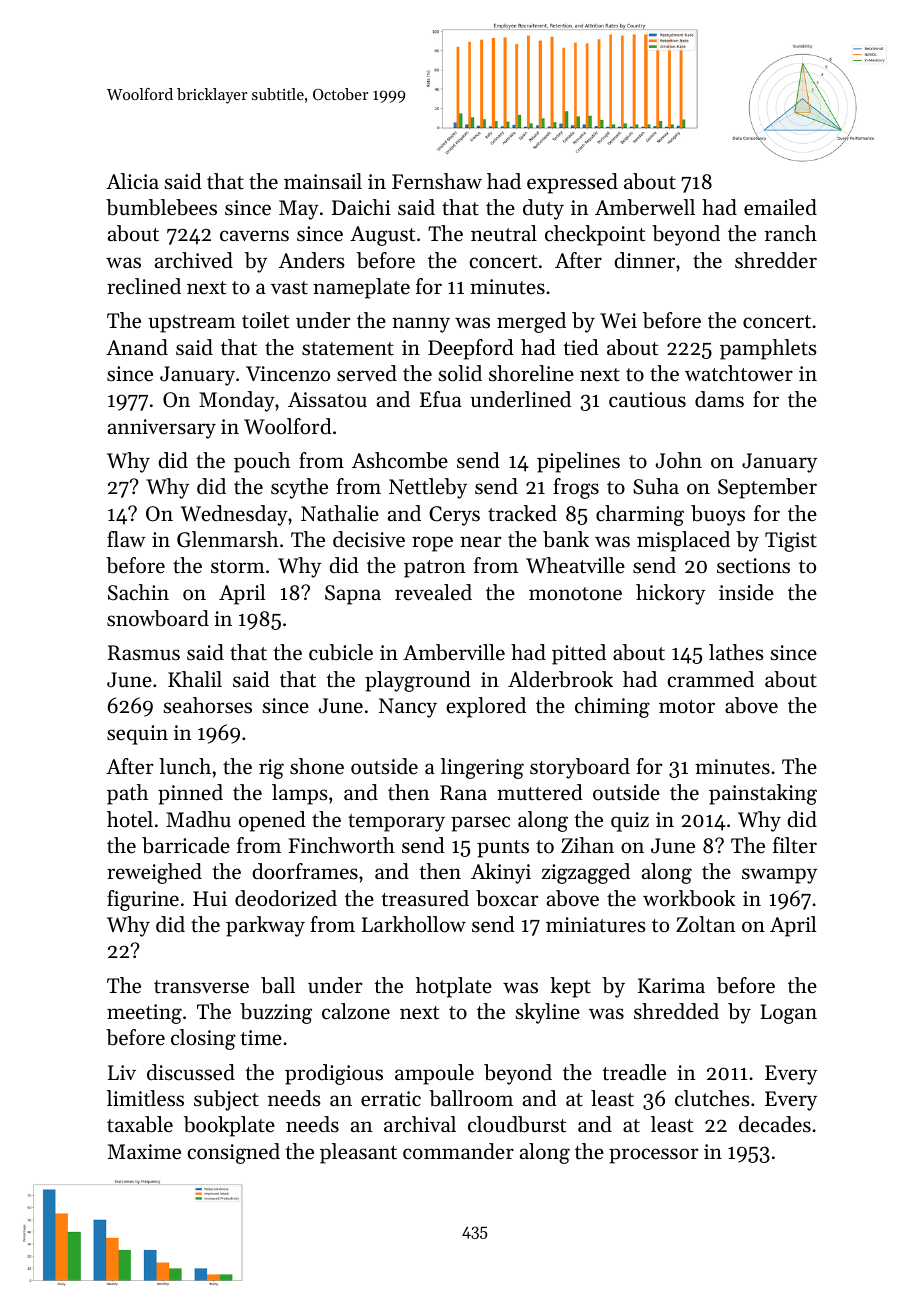 The height and width of the screenshot is (1311, 924). What do you see at coordinates (780, 207) in the screenshot?
I see `emailed` at bounding box center [780, 207].
